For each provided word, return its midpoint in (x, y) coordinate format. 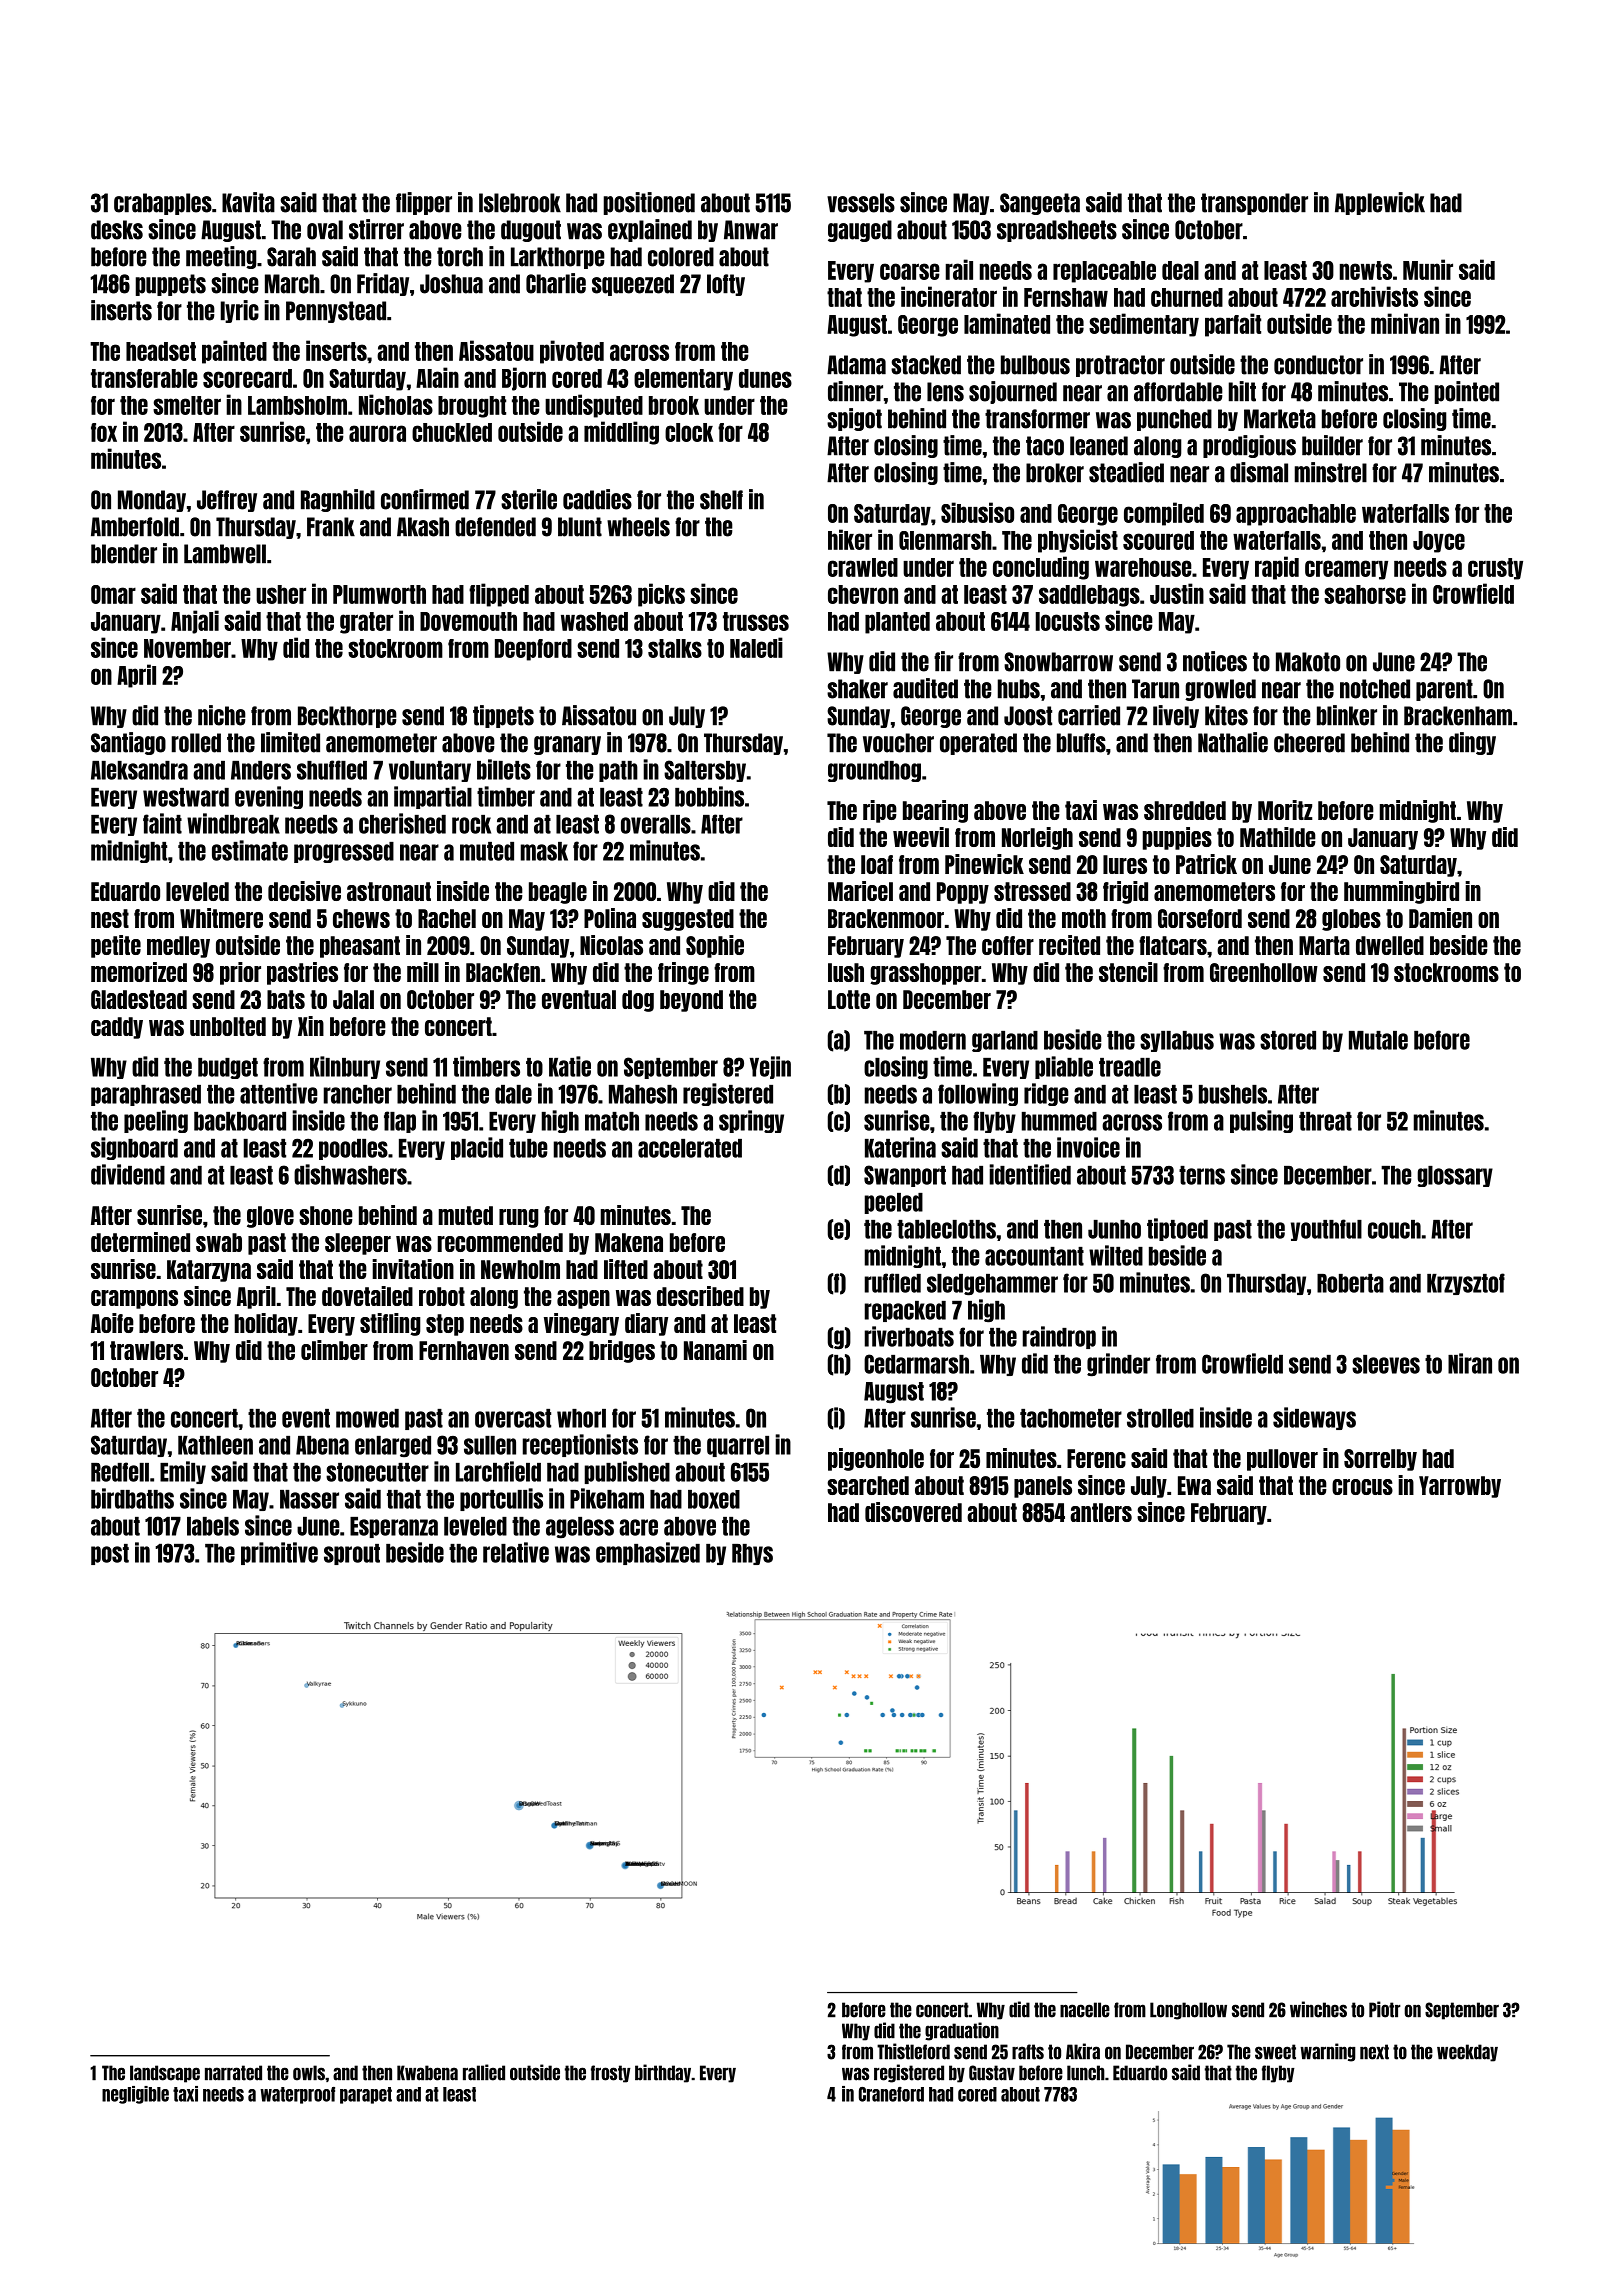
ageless (580, 1528)
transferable (144, 378)
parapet (366, 2095)
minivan (1405, 323)
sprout (352, 1554)
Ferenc (1096, 1458)
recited (1069, 945)
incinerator (949, 296)
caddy (117, 1028)
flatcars (1173, 945)
